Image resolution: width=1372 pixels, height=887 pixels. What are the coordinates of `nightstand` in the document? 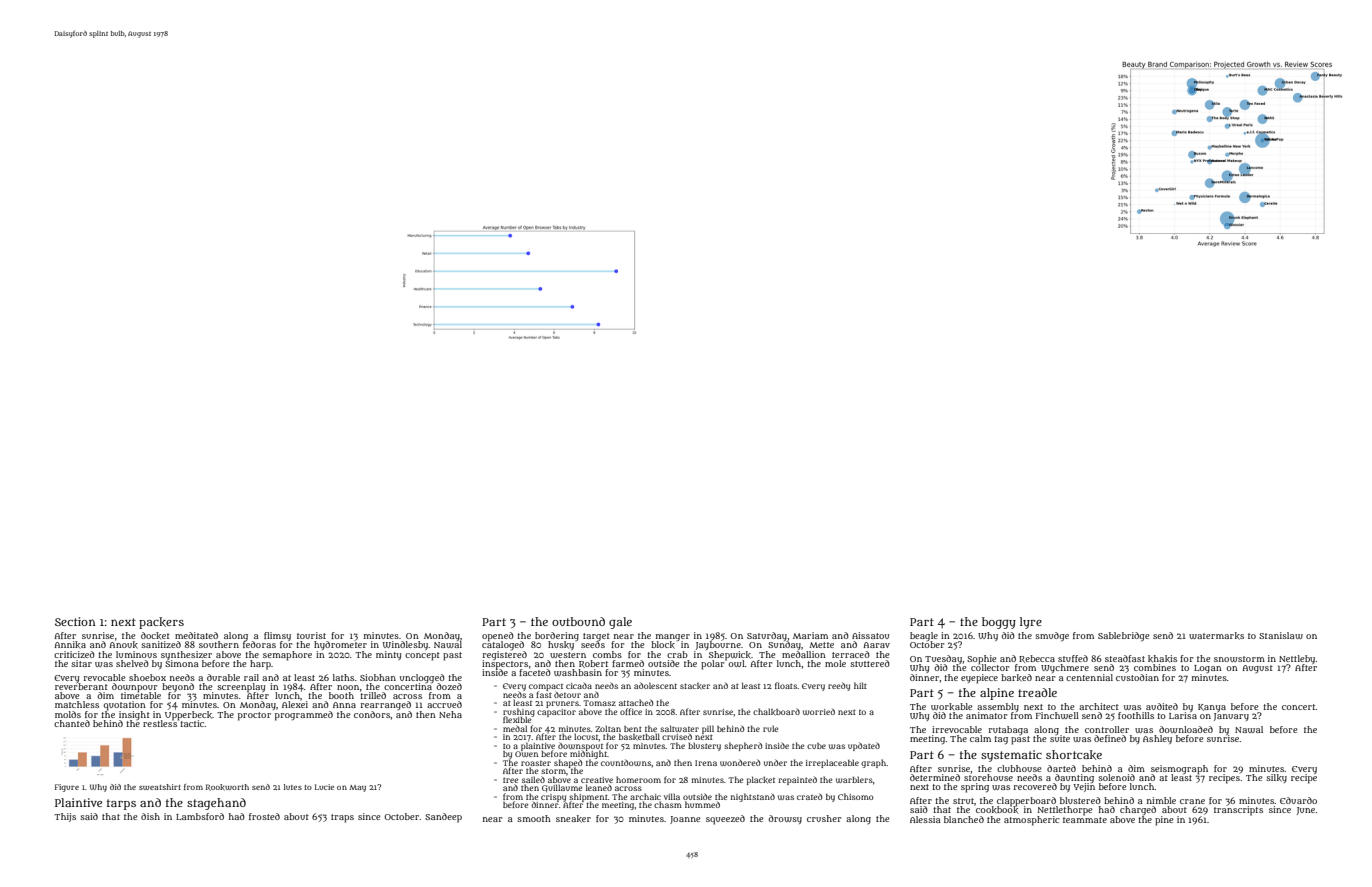 It's located at (753, 797).
